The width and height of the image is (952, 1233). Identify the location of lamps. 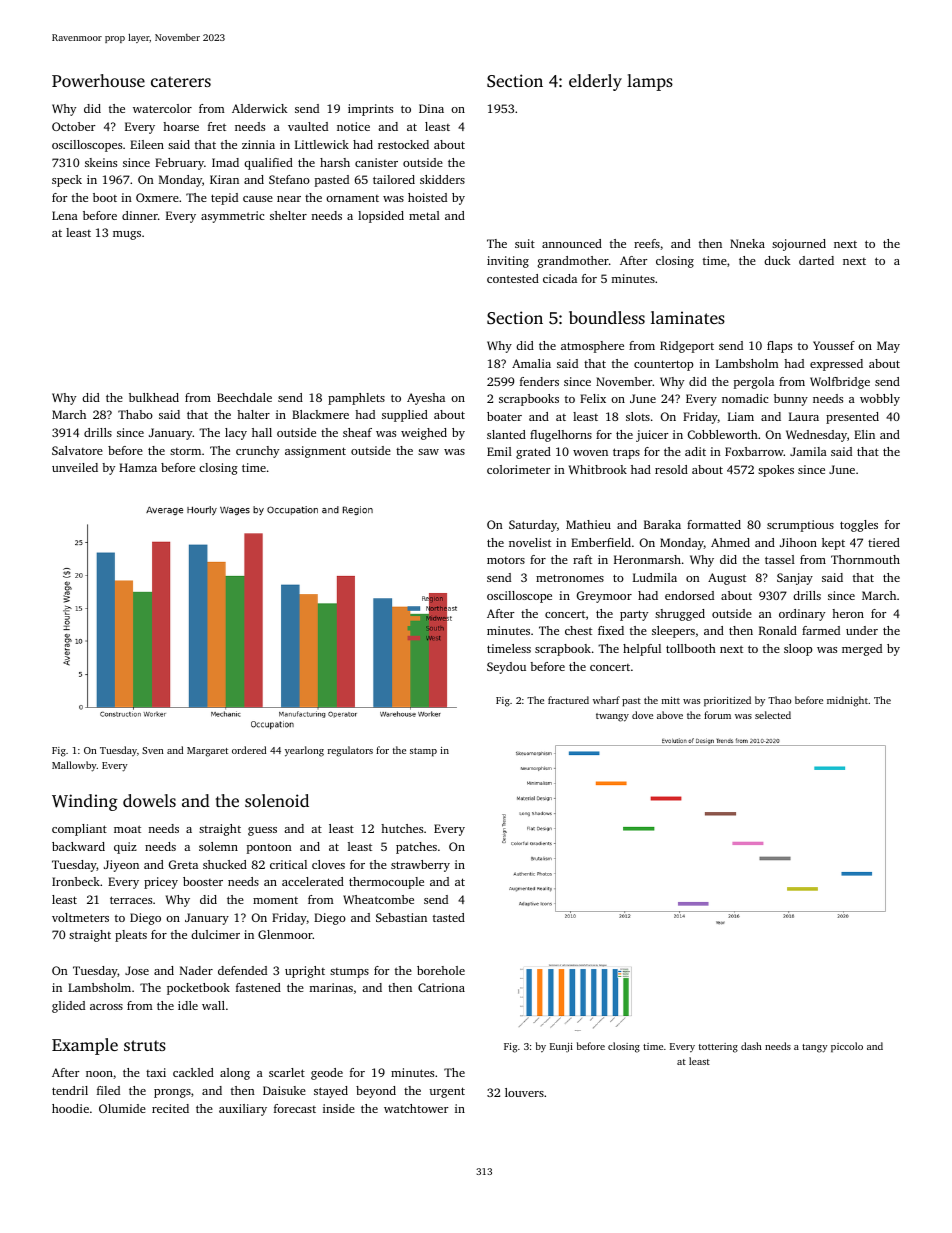
(650, 82).
